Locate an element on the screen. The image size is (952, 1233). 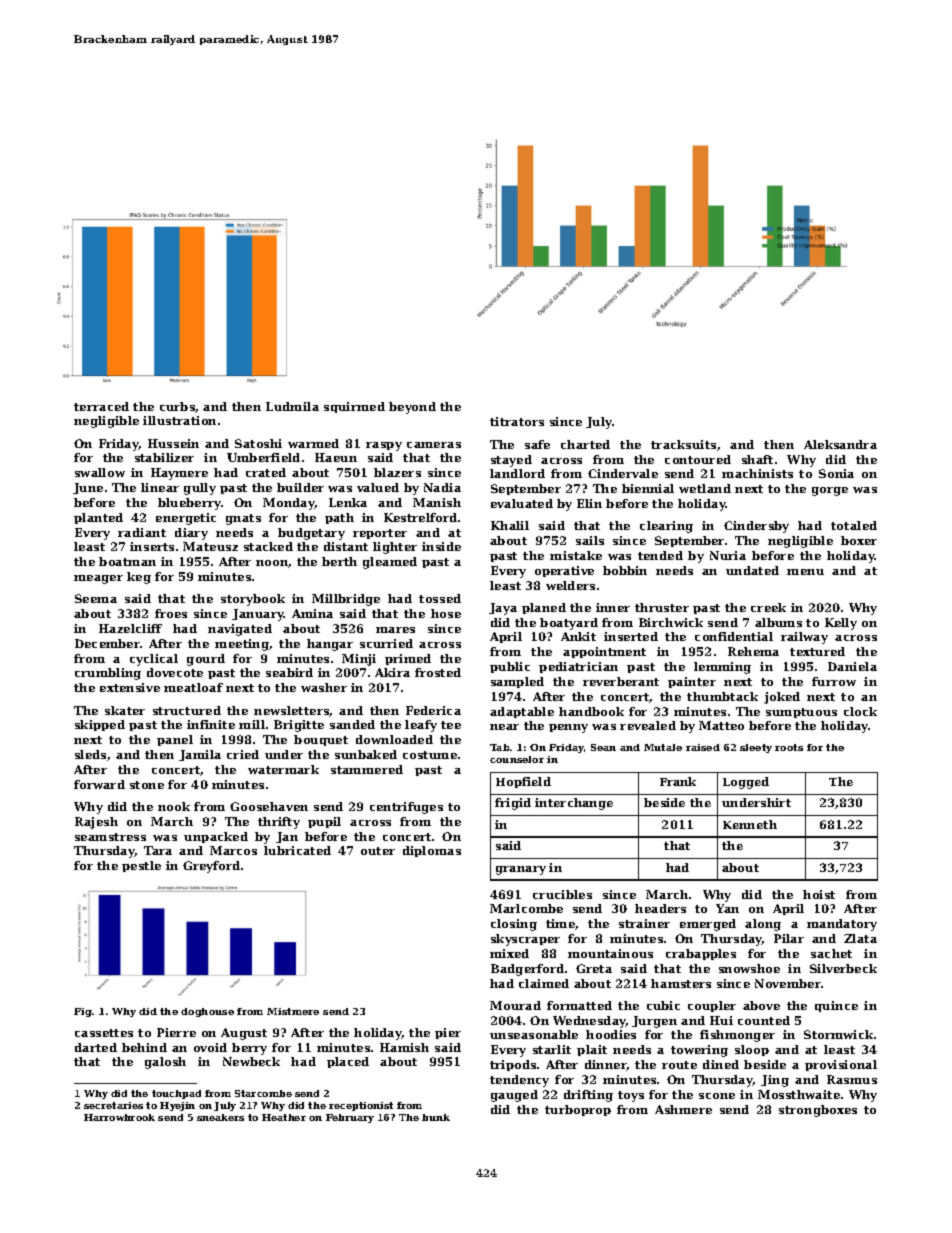
Nuria is located at coordinates (728, 555).
